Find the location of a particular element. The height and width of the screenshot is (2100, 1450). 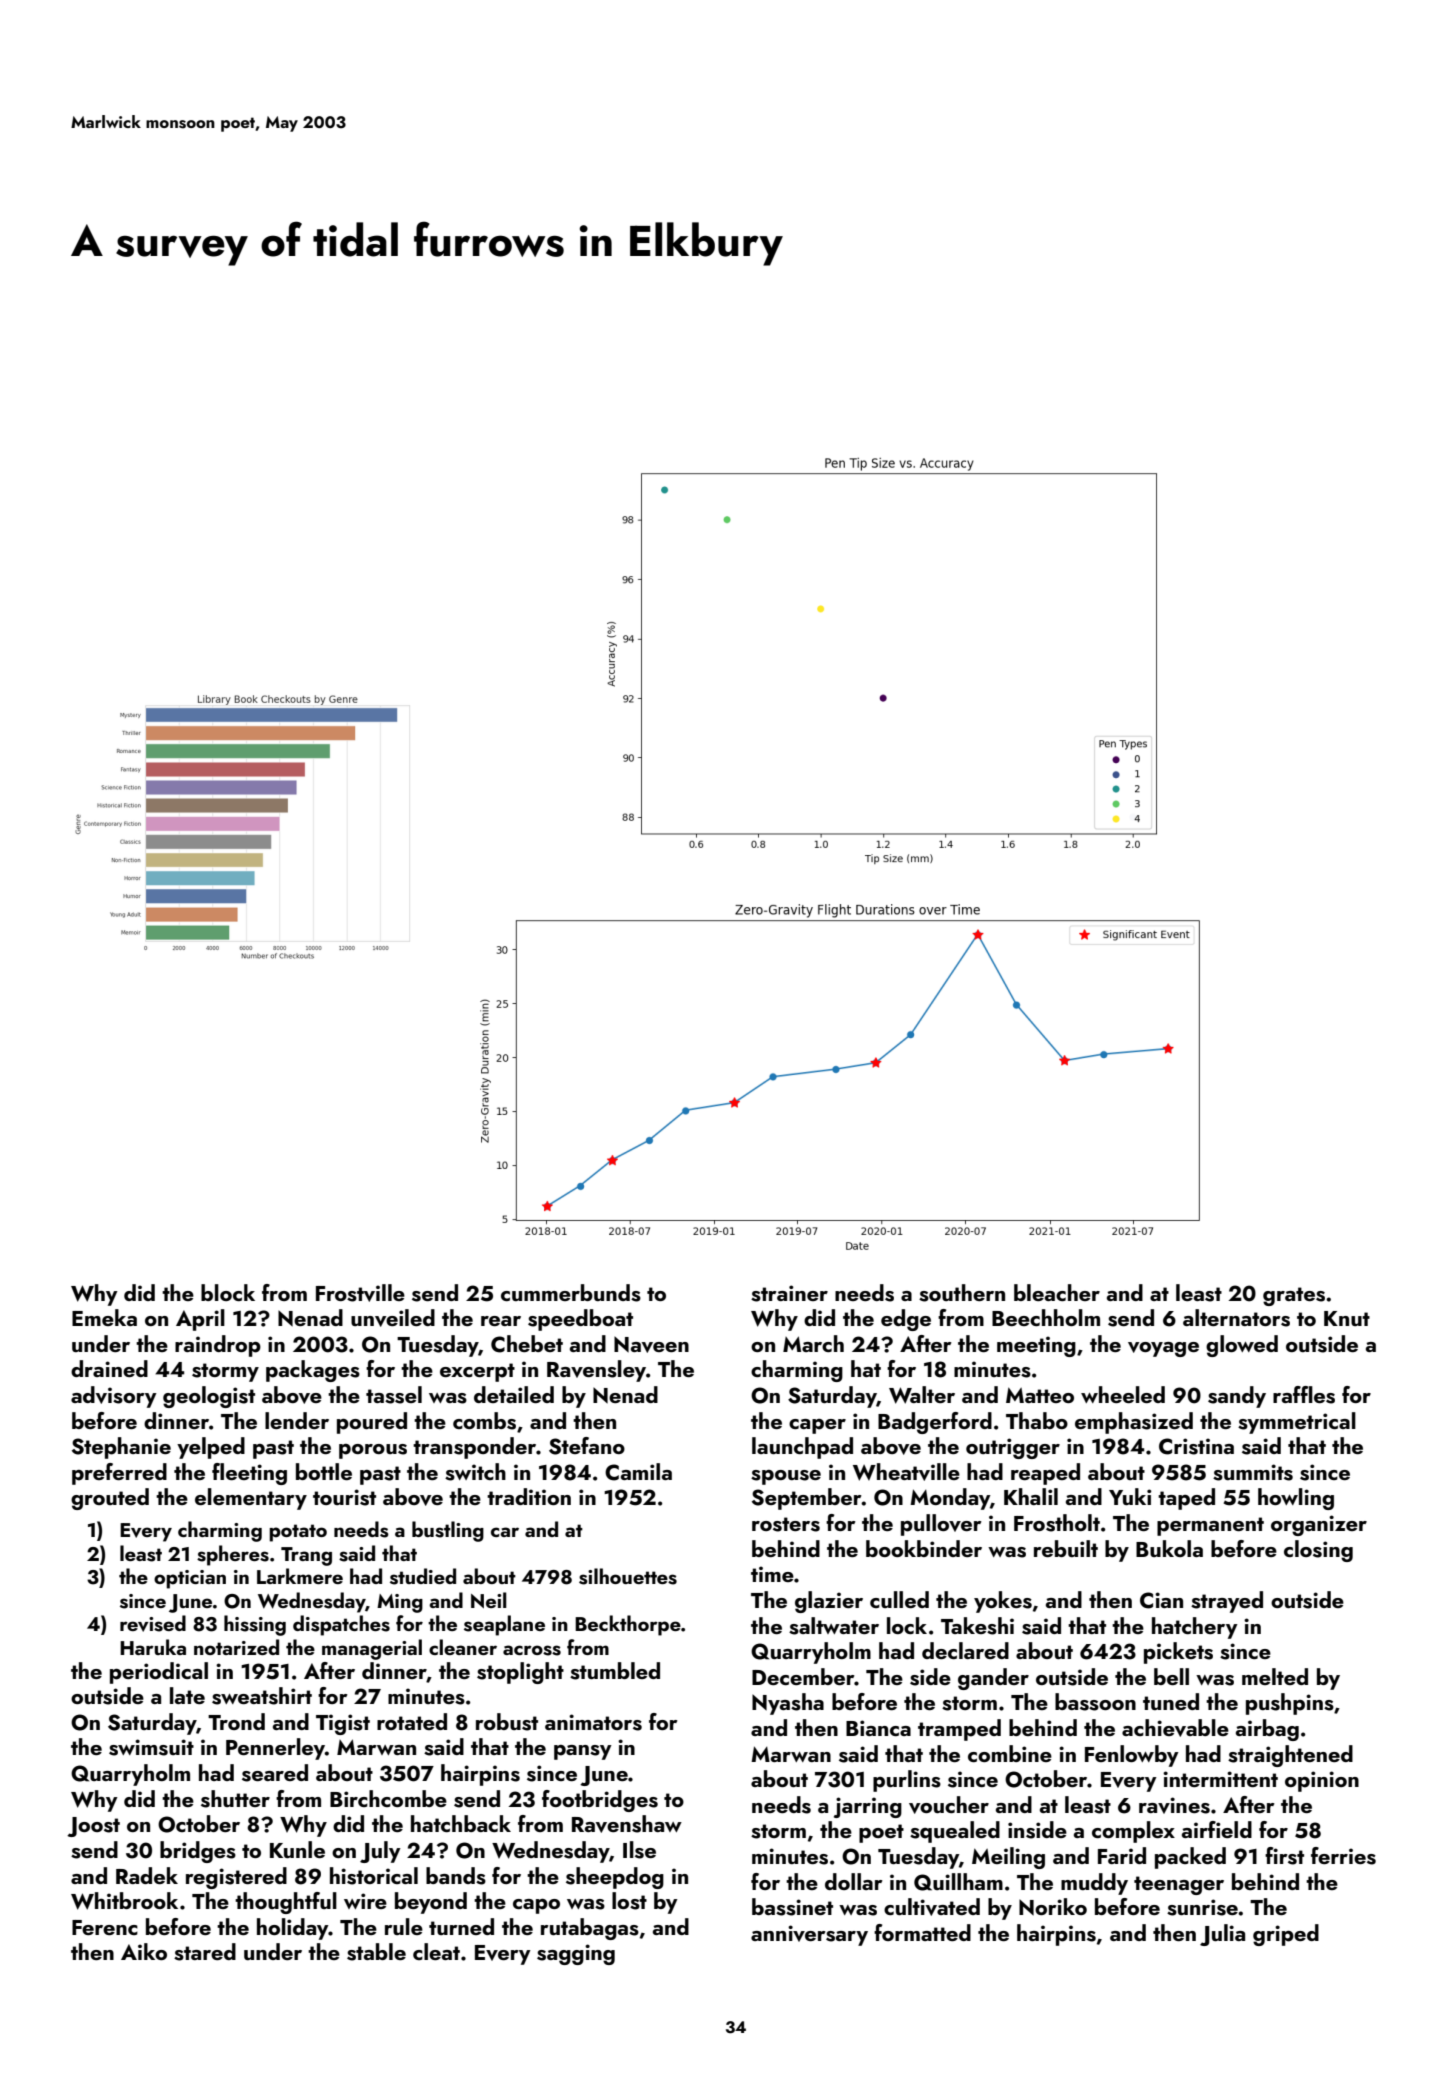

strainer is located at coordinates (789, 1293).
